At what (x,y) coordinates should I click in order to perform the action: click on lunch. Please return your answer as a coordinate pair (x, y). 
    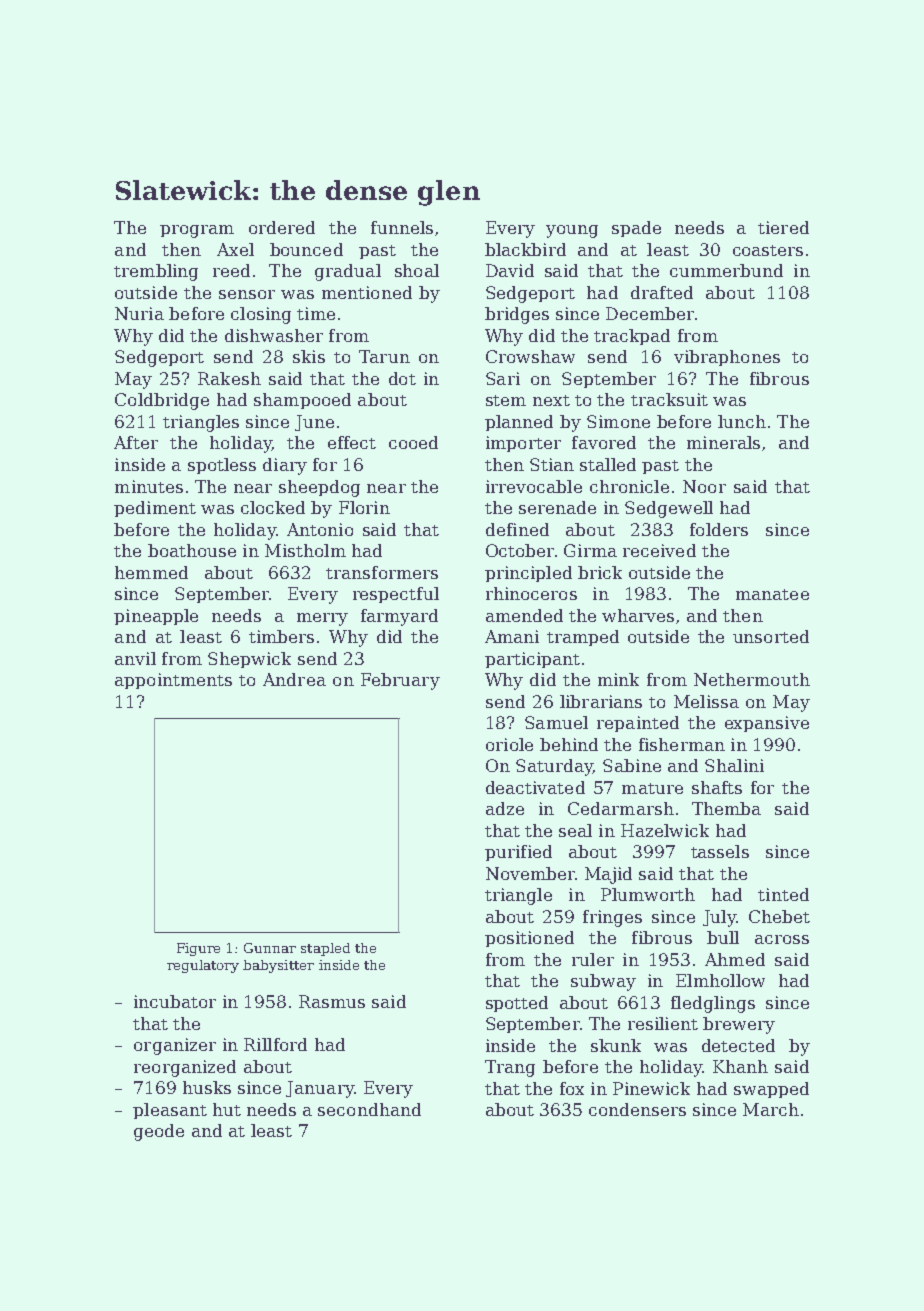
    Looking at the image, I should click on (742, 421).
